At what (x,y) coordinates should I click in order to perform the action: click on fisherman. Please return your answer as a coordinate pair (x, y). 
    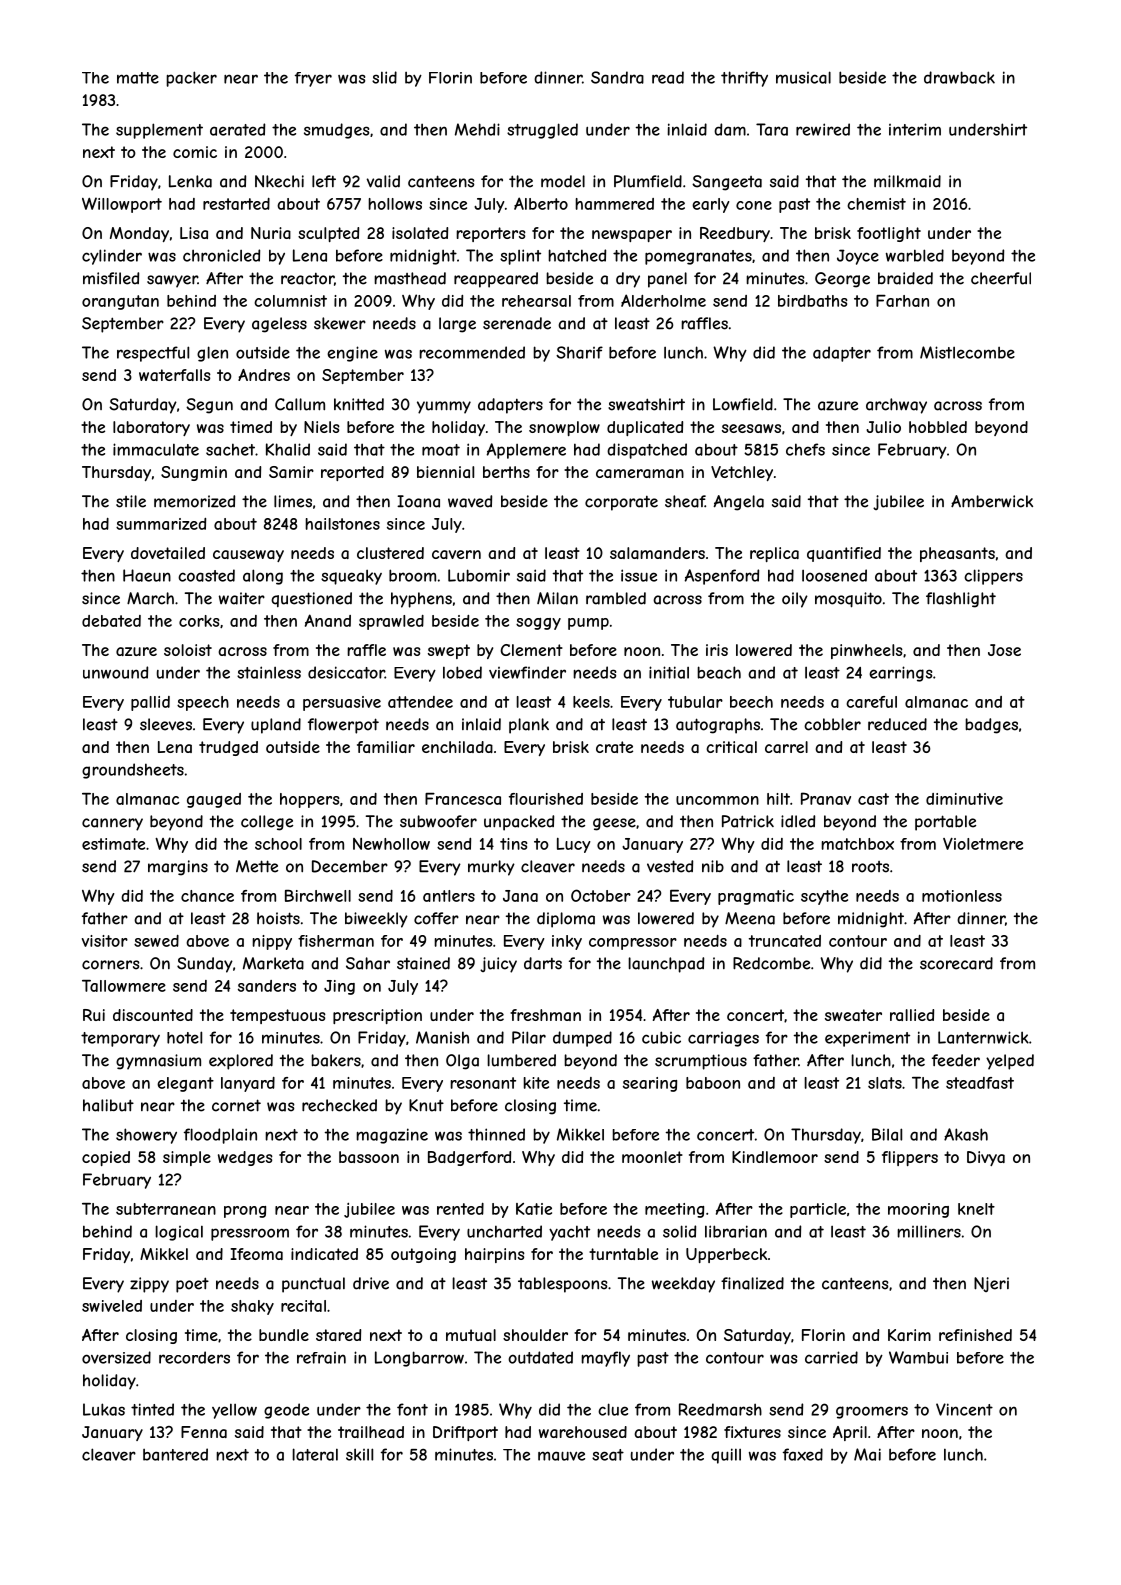
    Looking at the image, I should click on (336, 941).
